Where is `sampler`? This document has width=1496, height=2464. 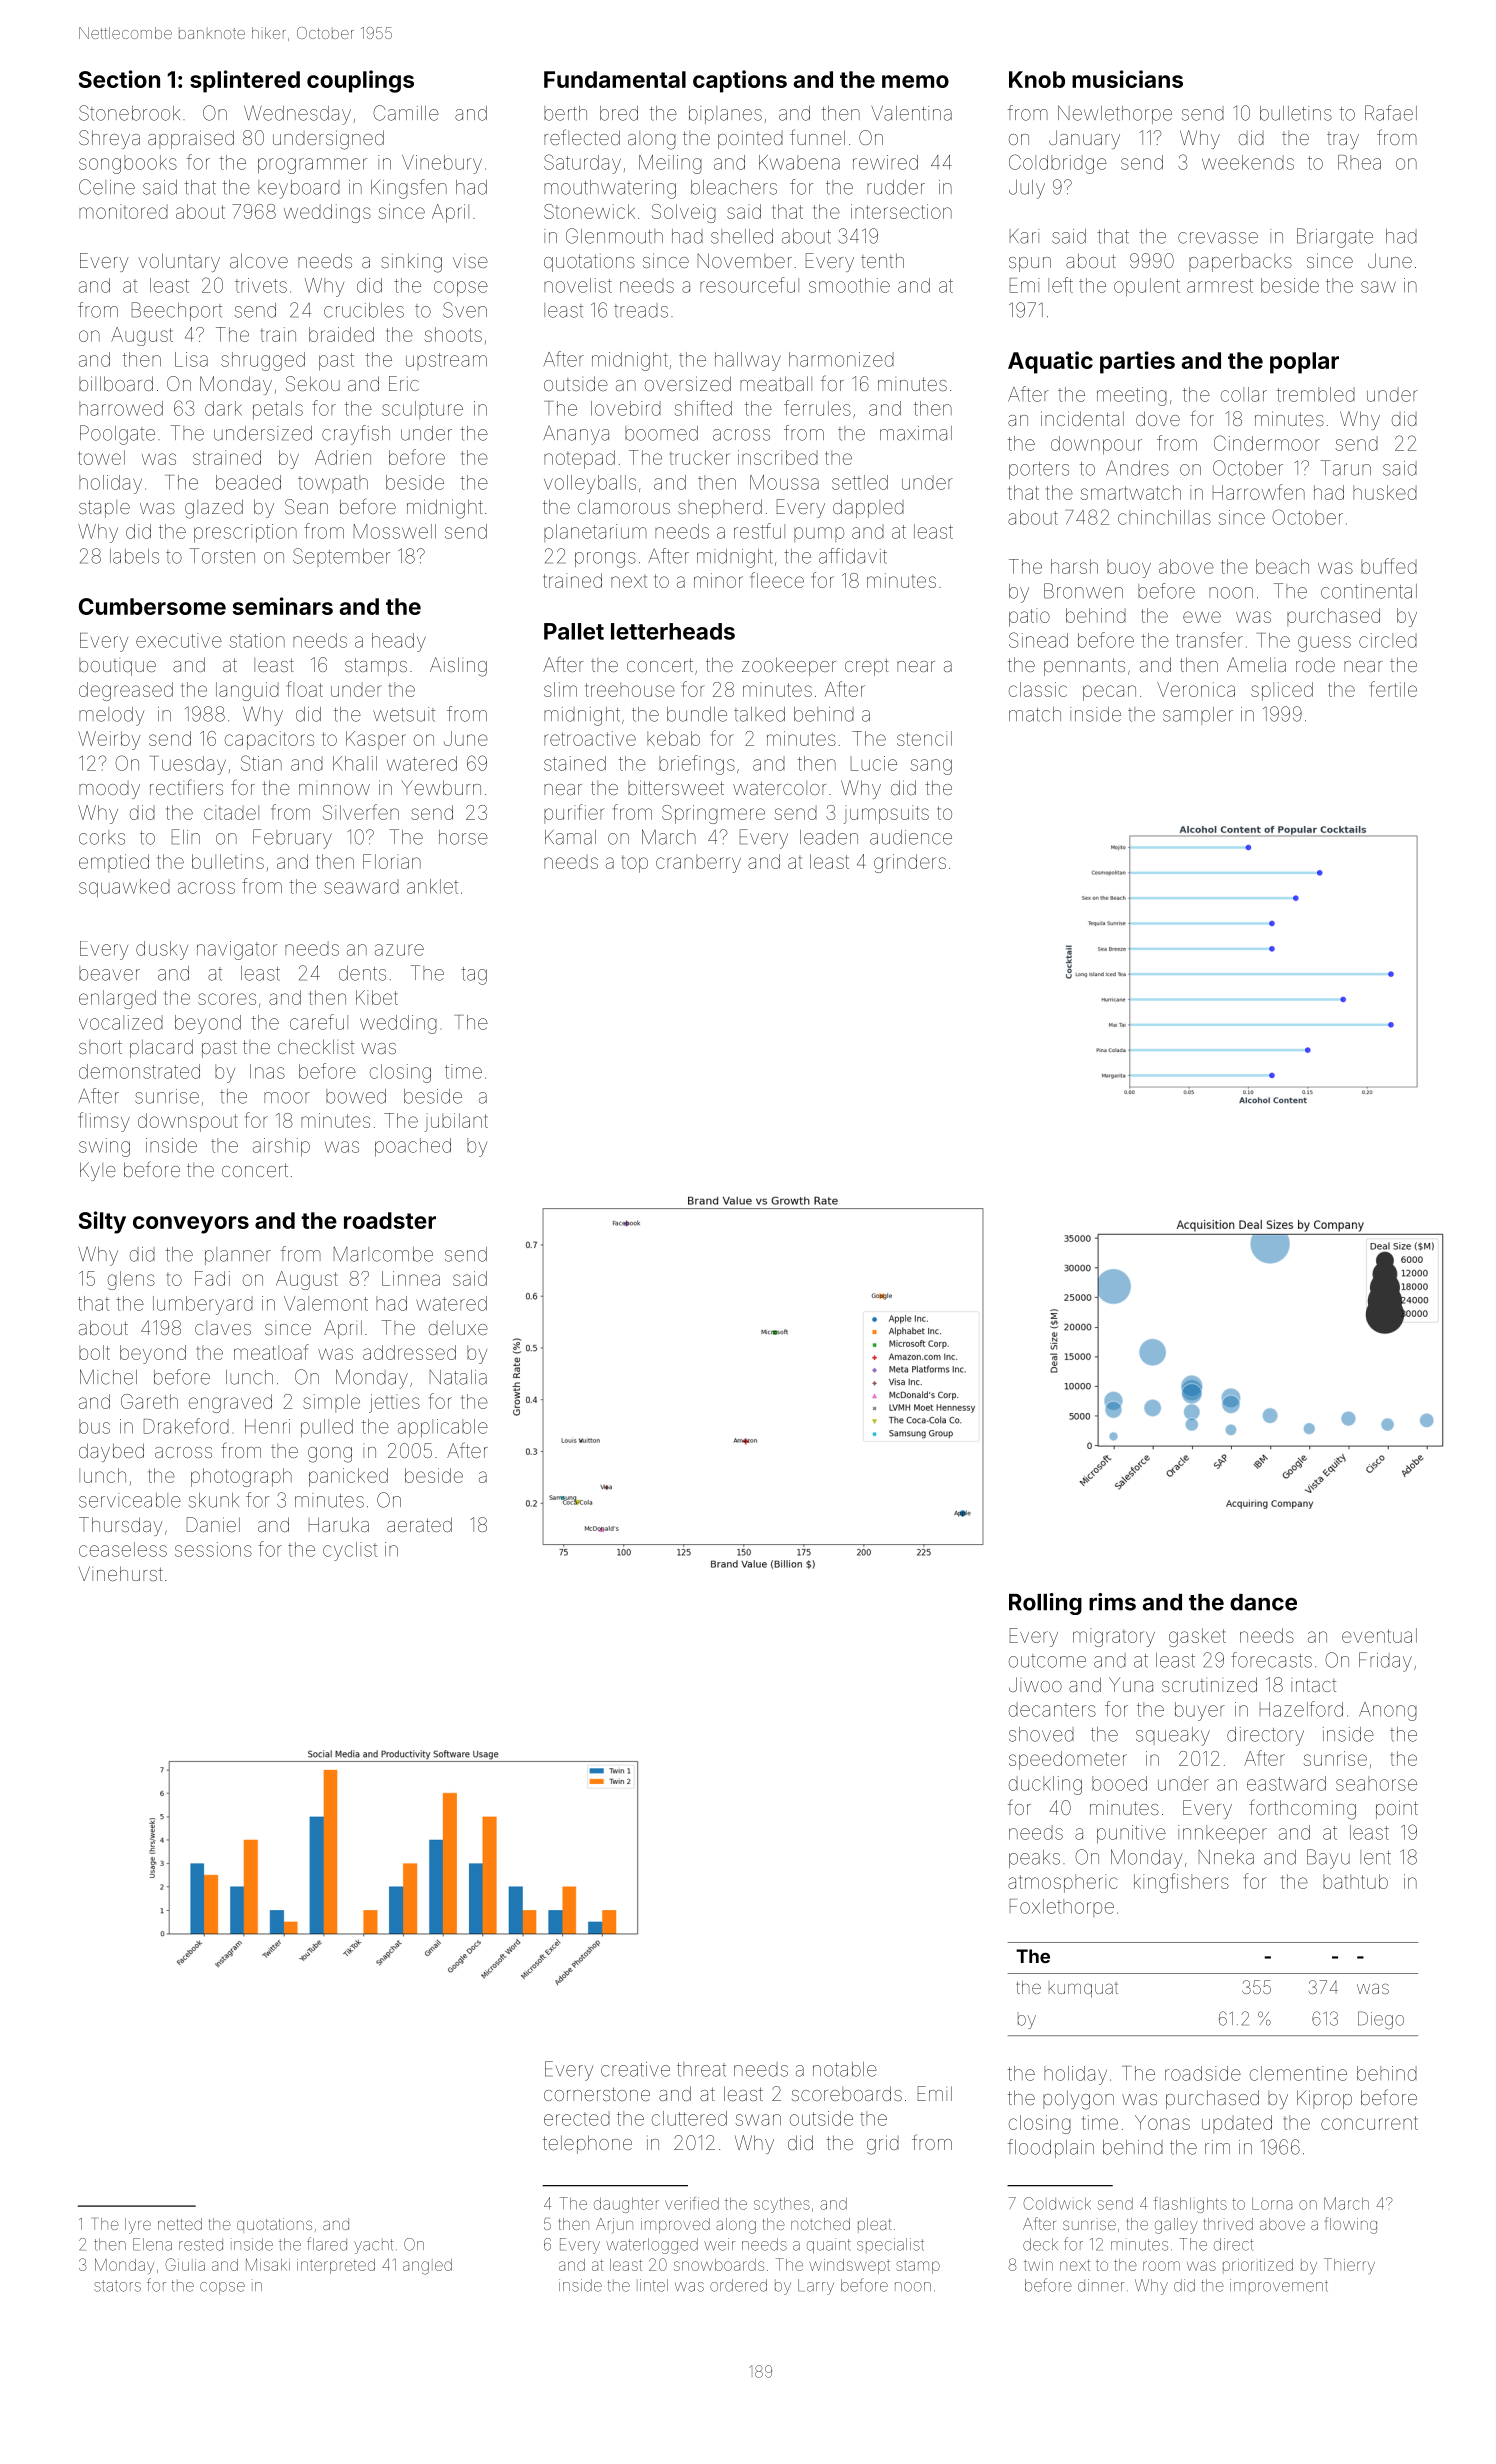 sampler is located at coordinates (1198, 716).
